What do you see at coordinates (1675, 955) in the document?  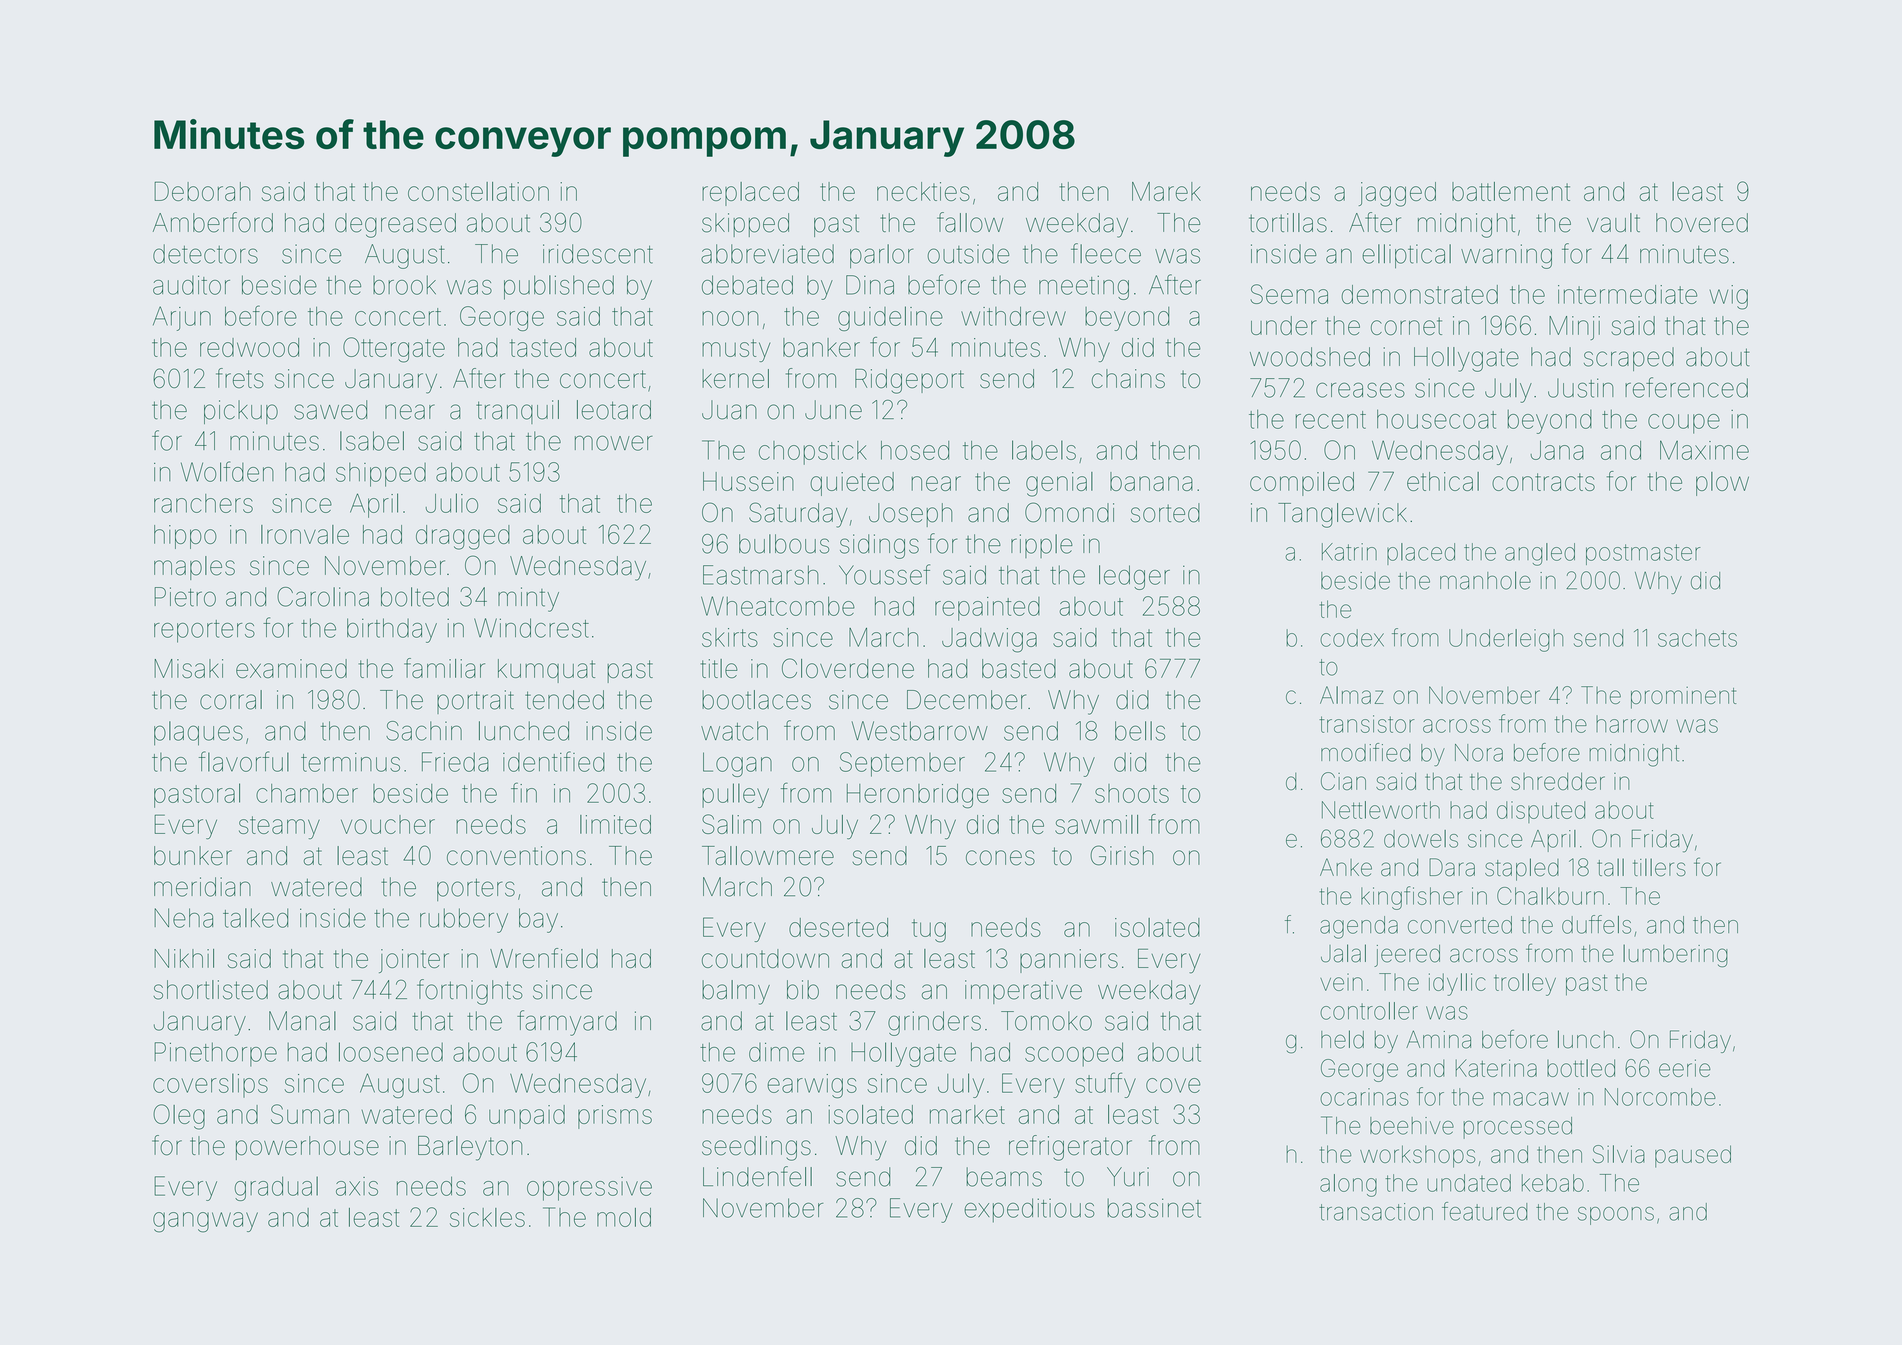 I see `lumbering` at bounding box center [1675, 955].
